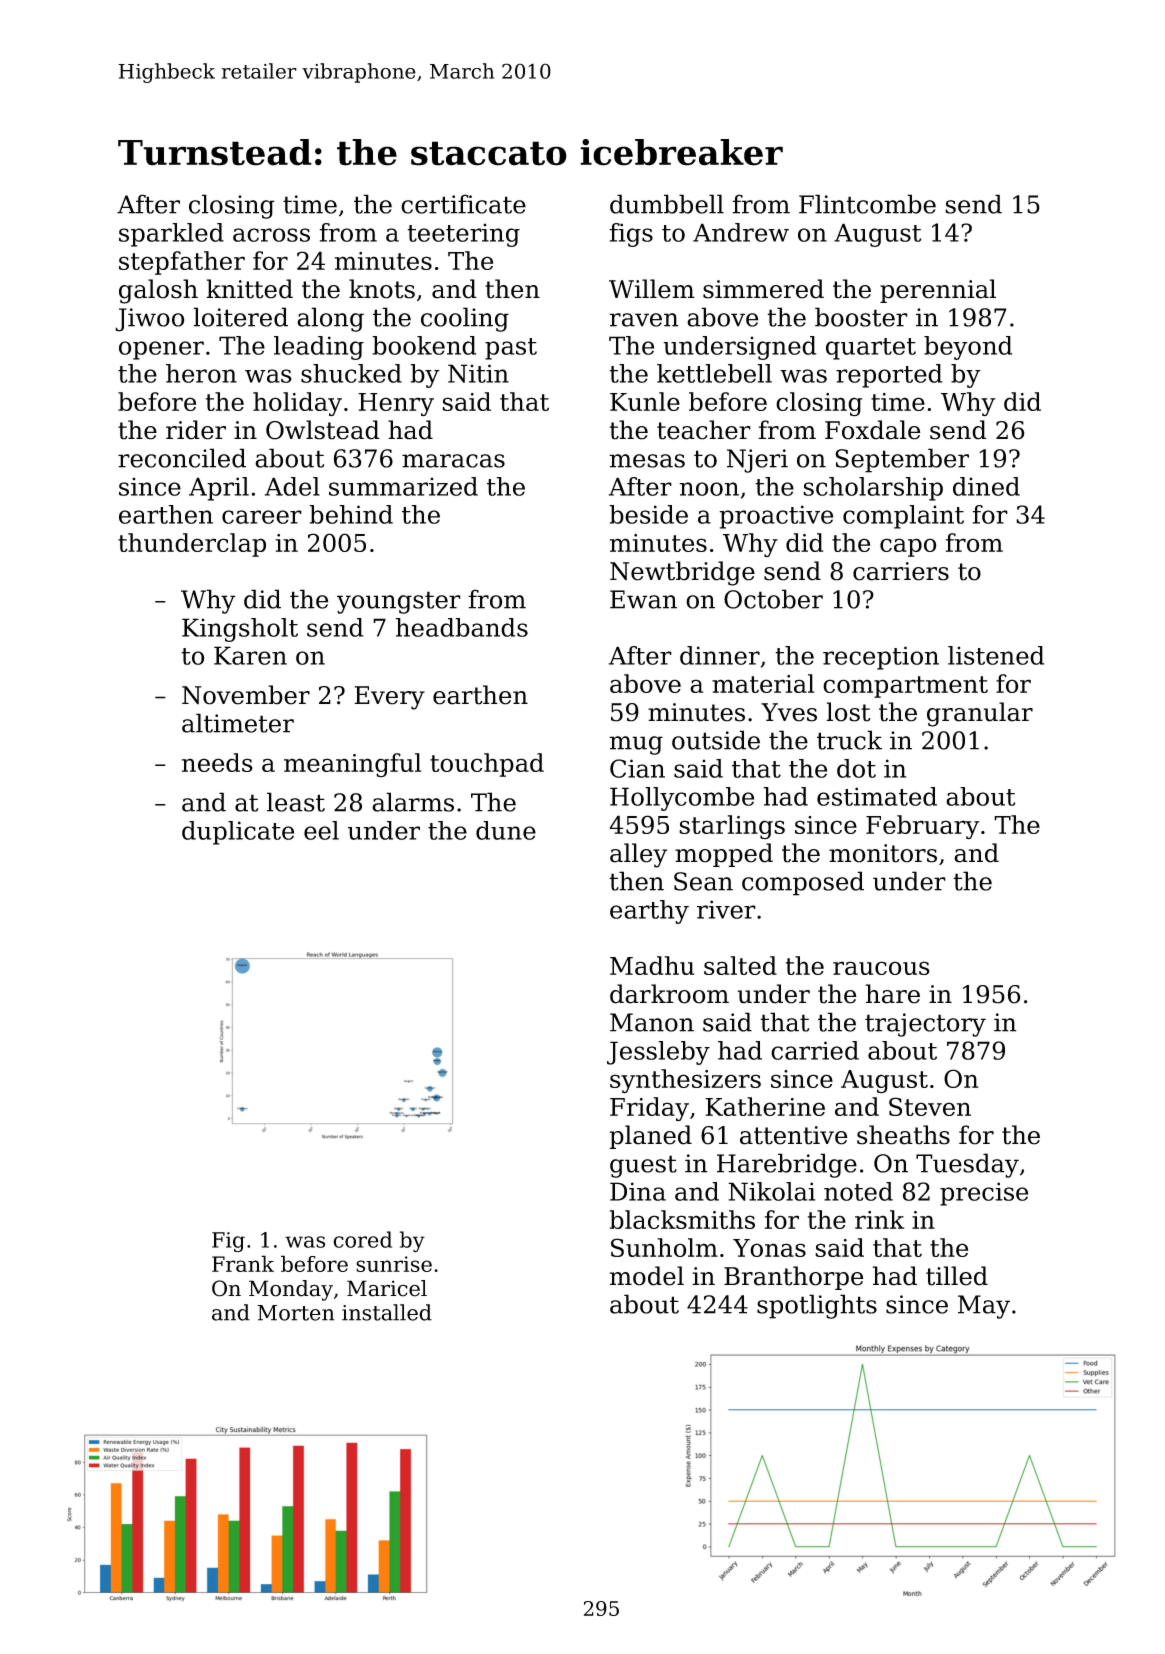  What do you see at coordinates (487, 765) in the screenshot?
I see `touchpad` at bounding box center [487, 765].
